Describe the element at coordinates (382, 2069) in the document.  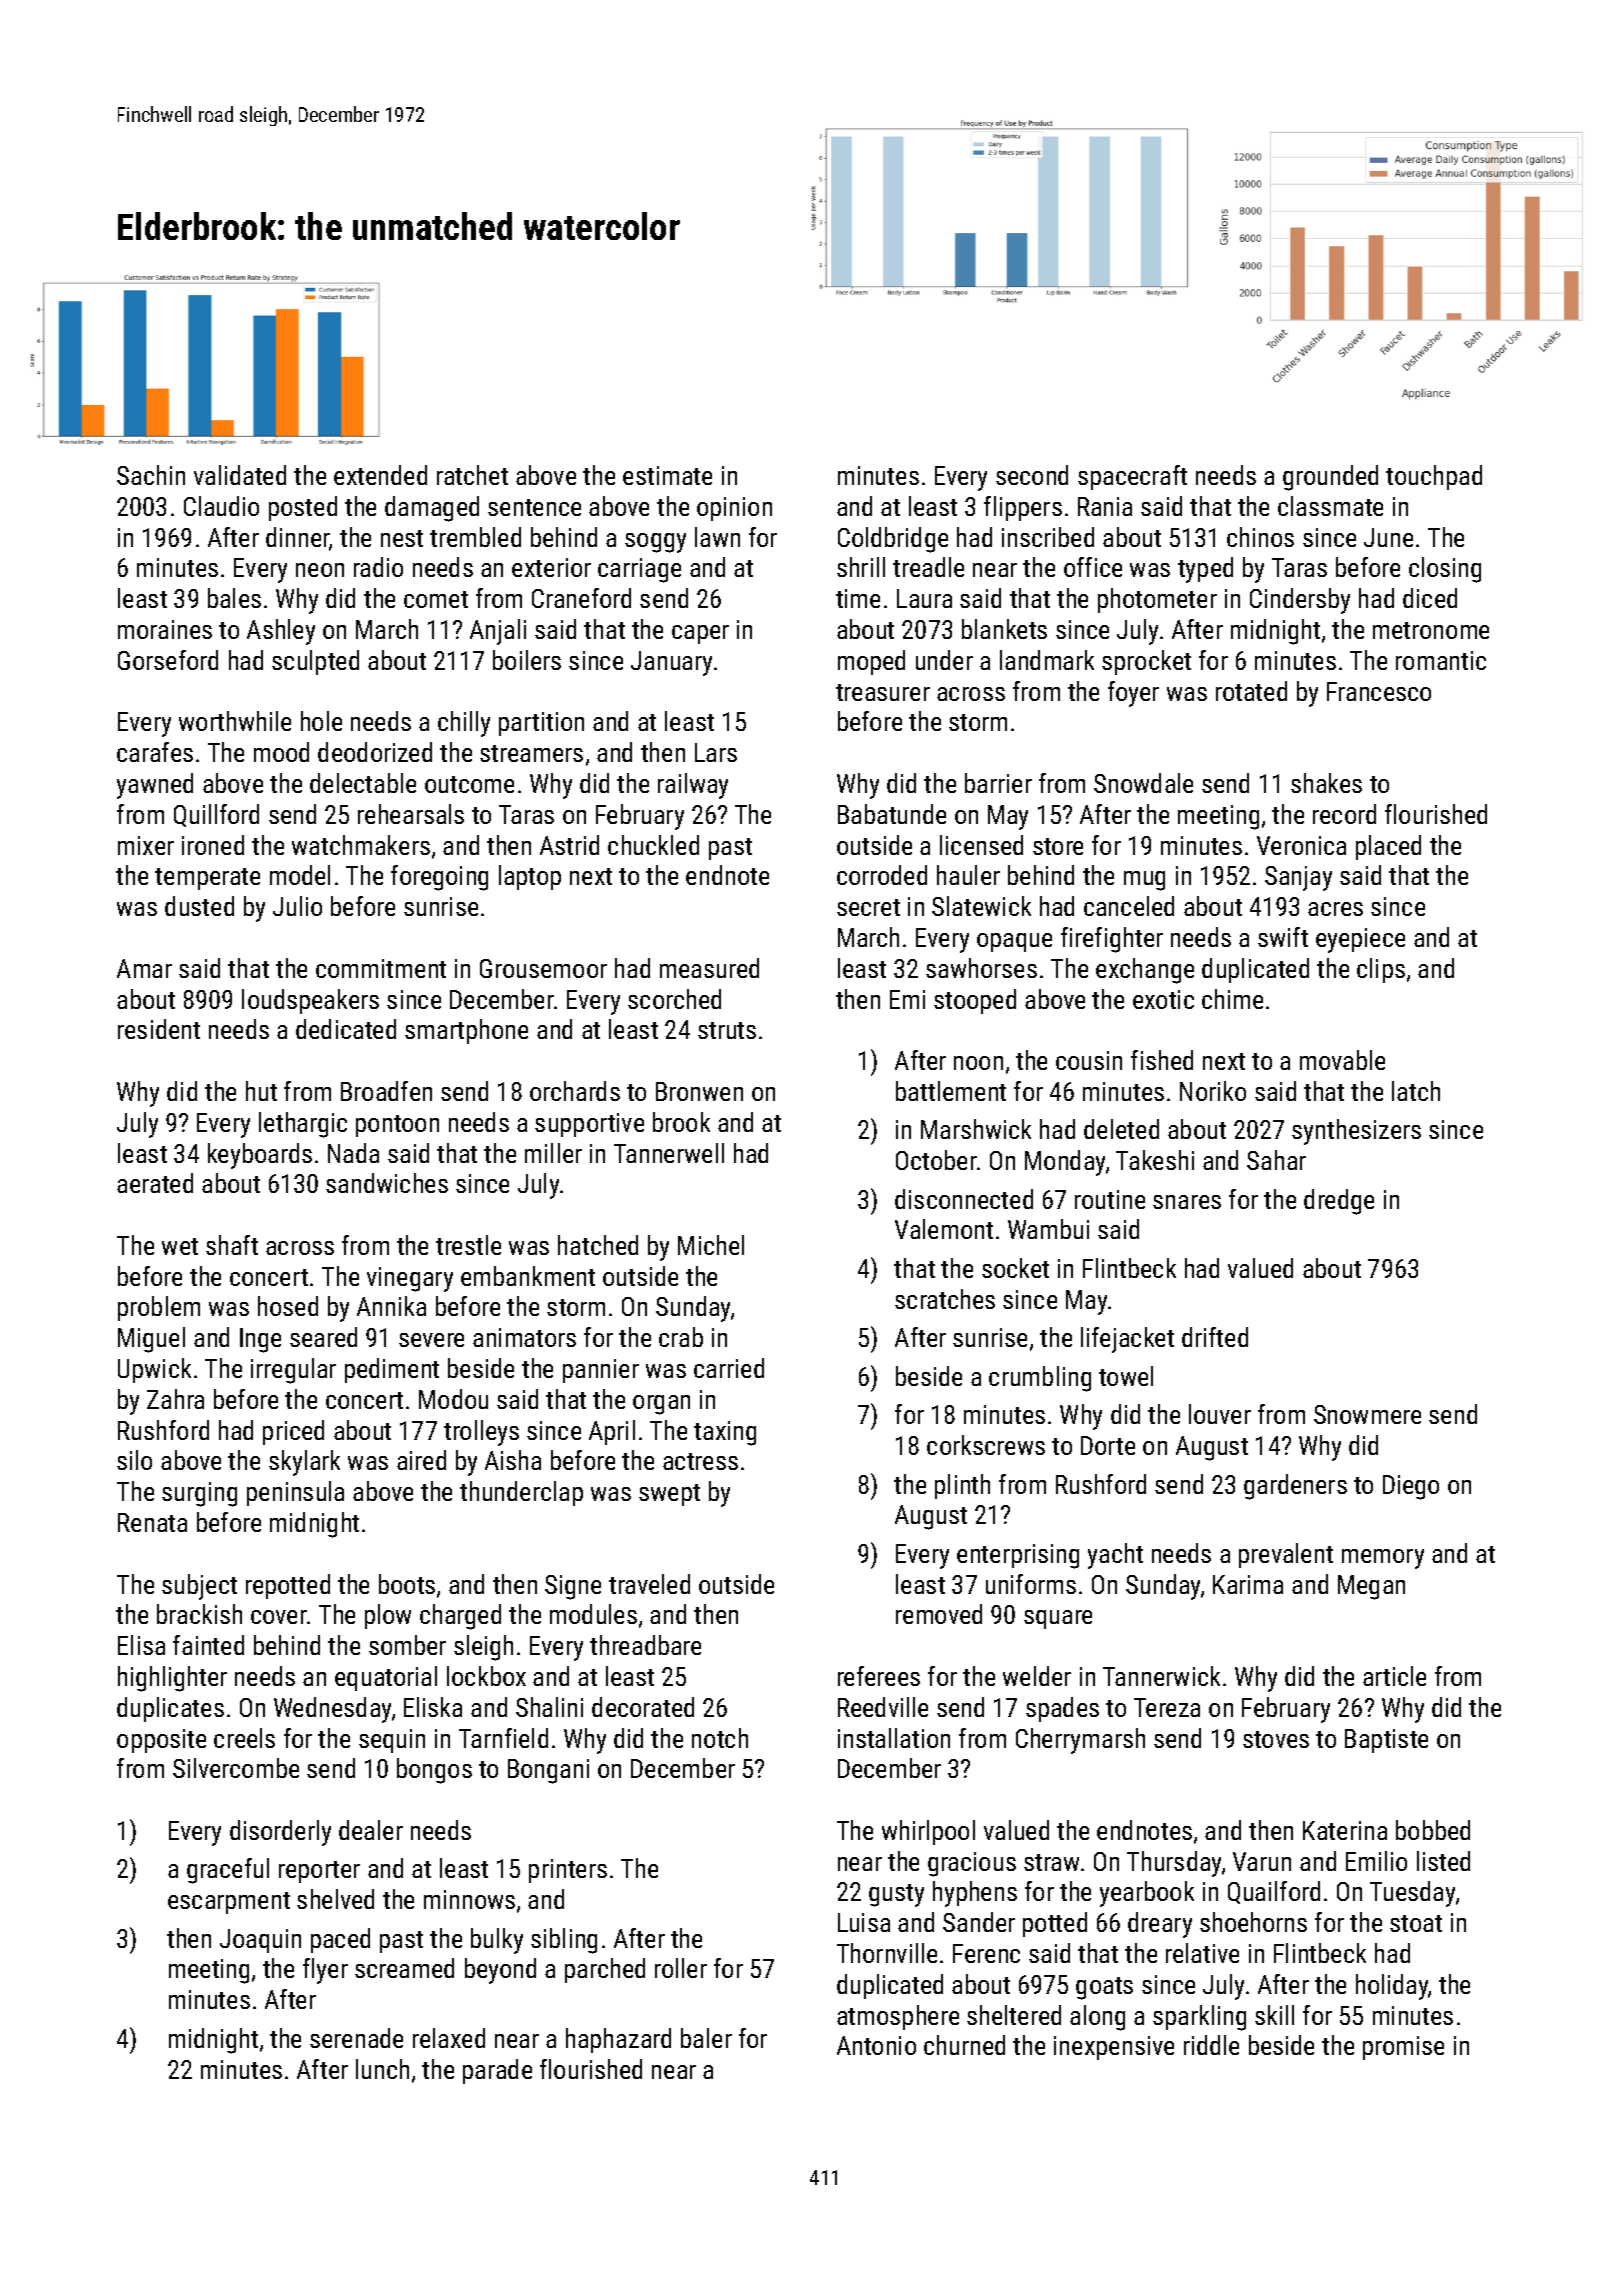
I see `lunch` at that location.
